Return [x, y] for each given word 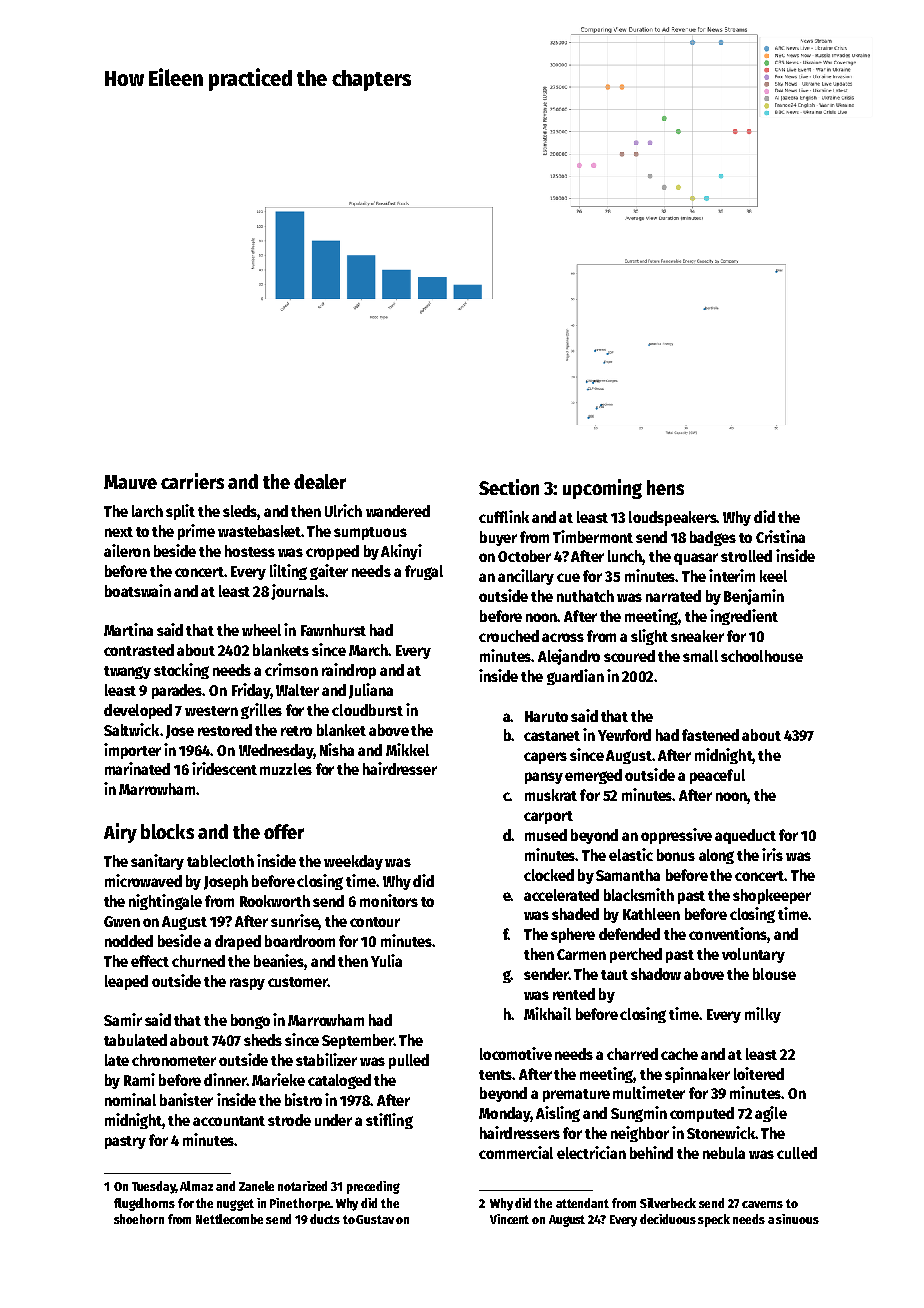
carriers [192, 481]
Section [509, 487]
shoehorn [139, 1219]
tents [496, 1075]
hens [665, 487]
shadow [656, 974]
